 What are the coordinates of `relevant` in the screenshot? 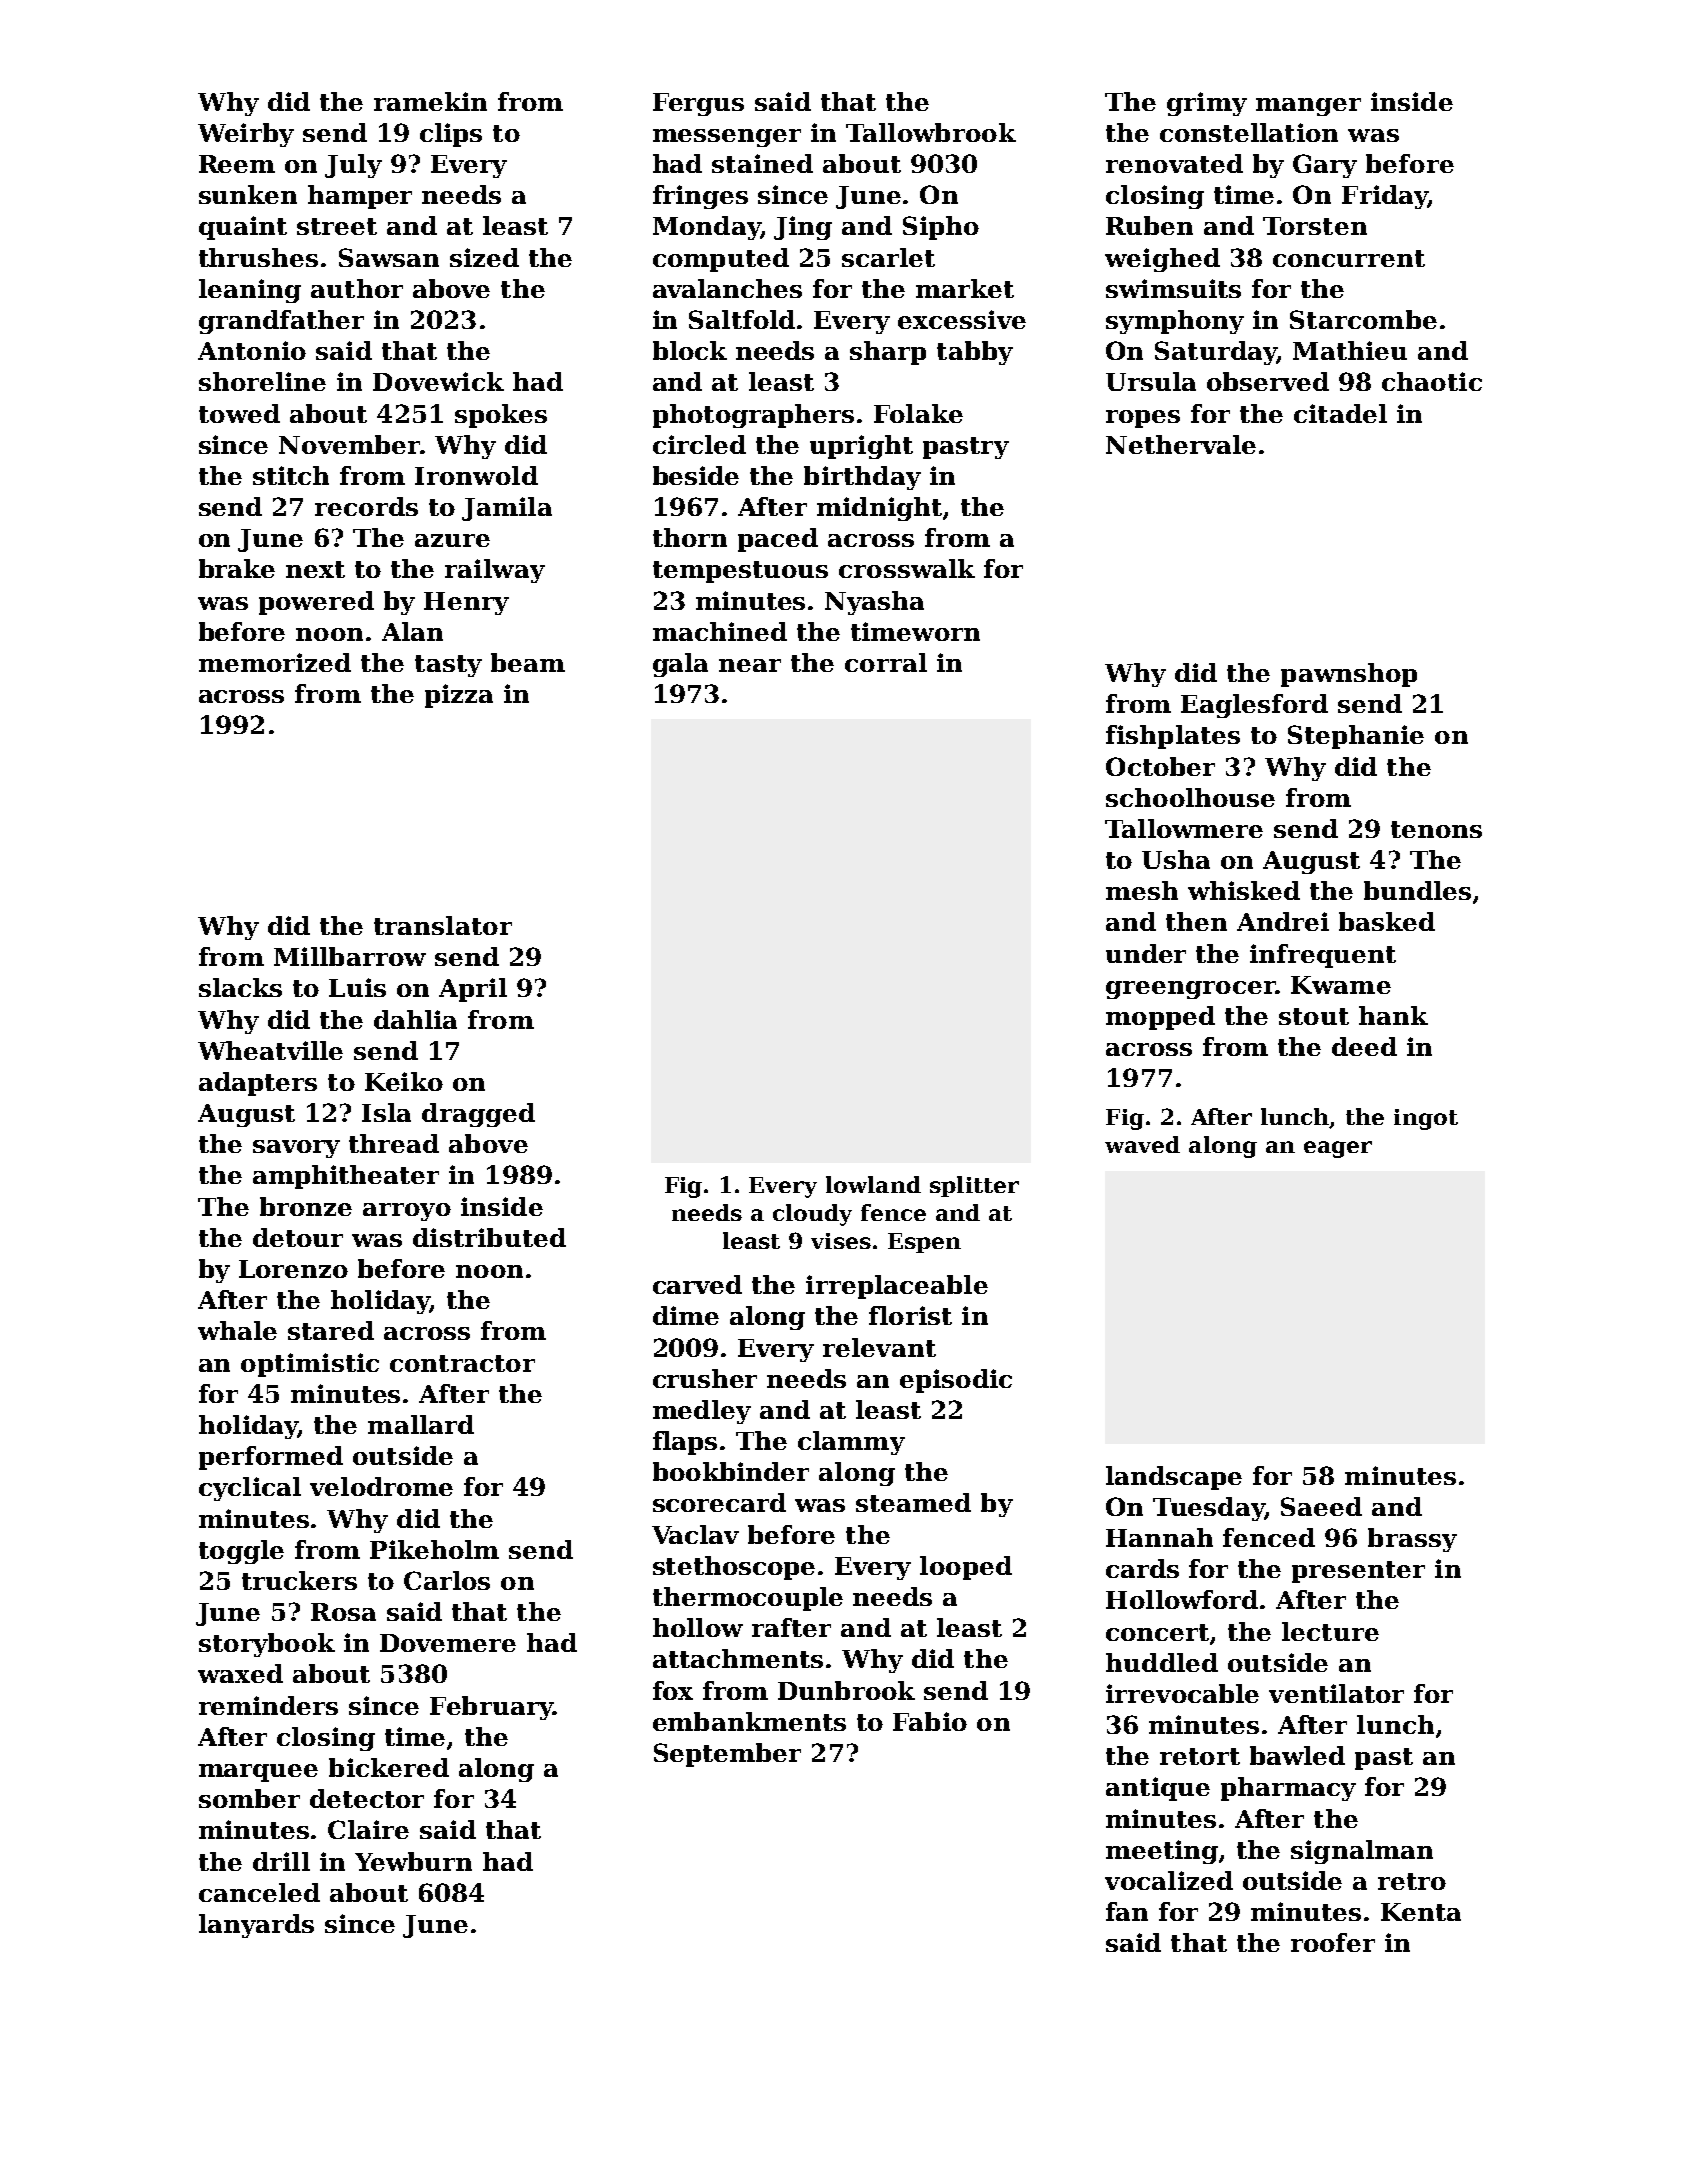 It's located at (879, 1347).
